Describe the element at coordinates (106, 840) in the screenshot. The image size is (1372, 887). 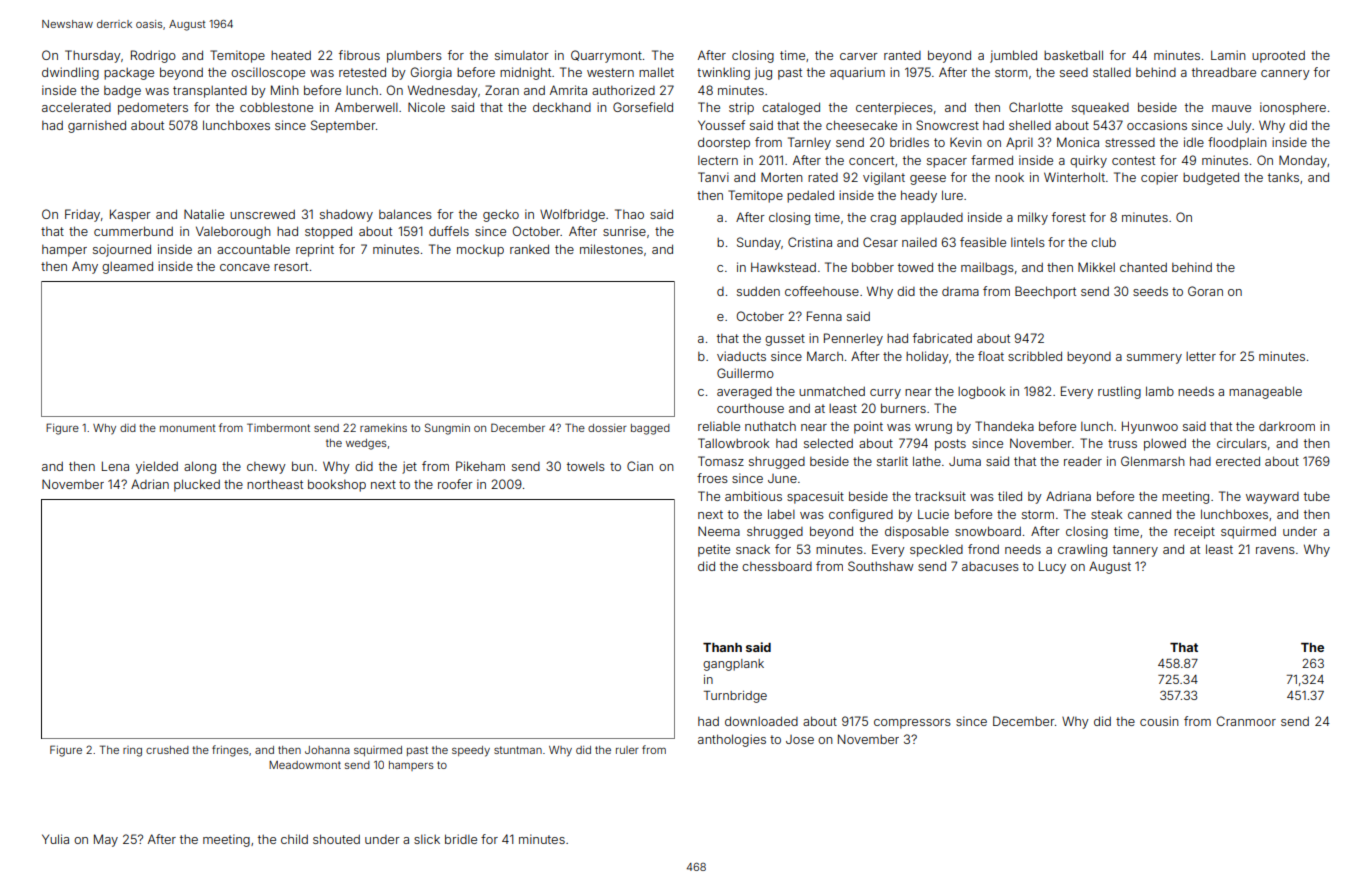
I see `May` at that location.
